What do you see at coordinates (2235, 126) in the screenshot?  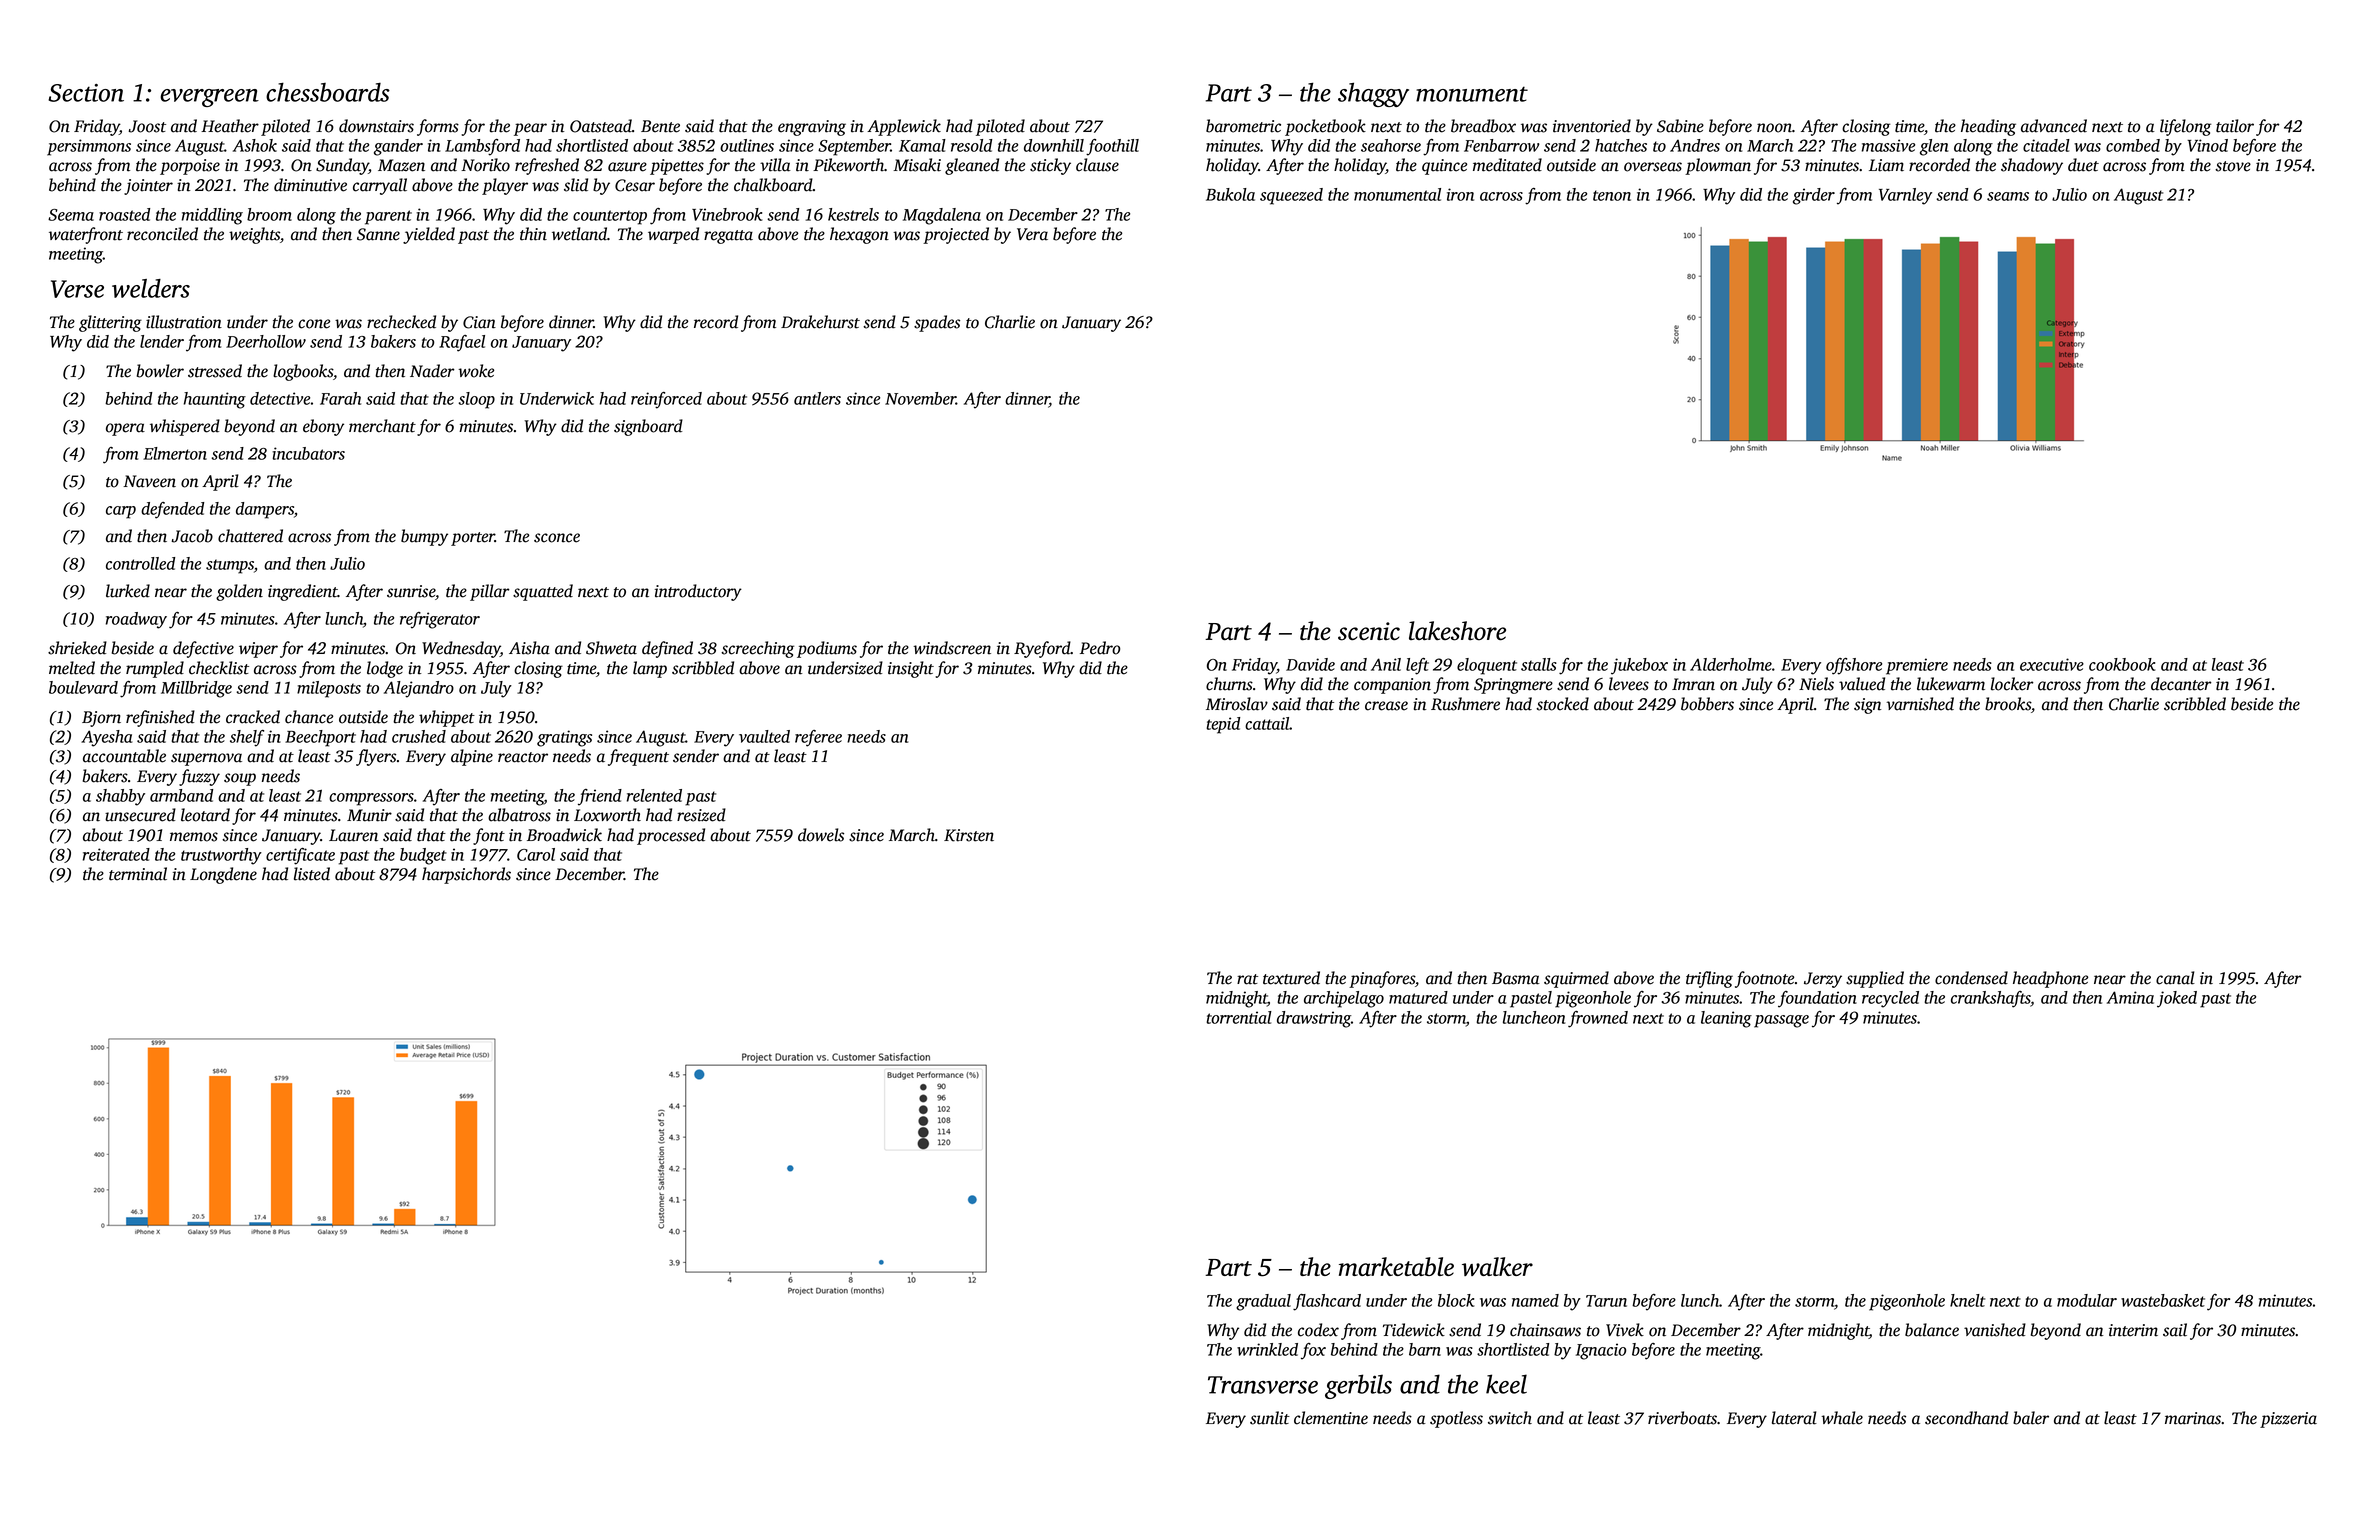 I see `tailor` at bounding box center [2235, 126].
